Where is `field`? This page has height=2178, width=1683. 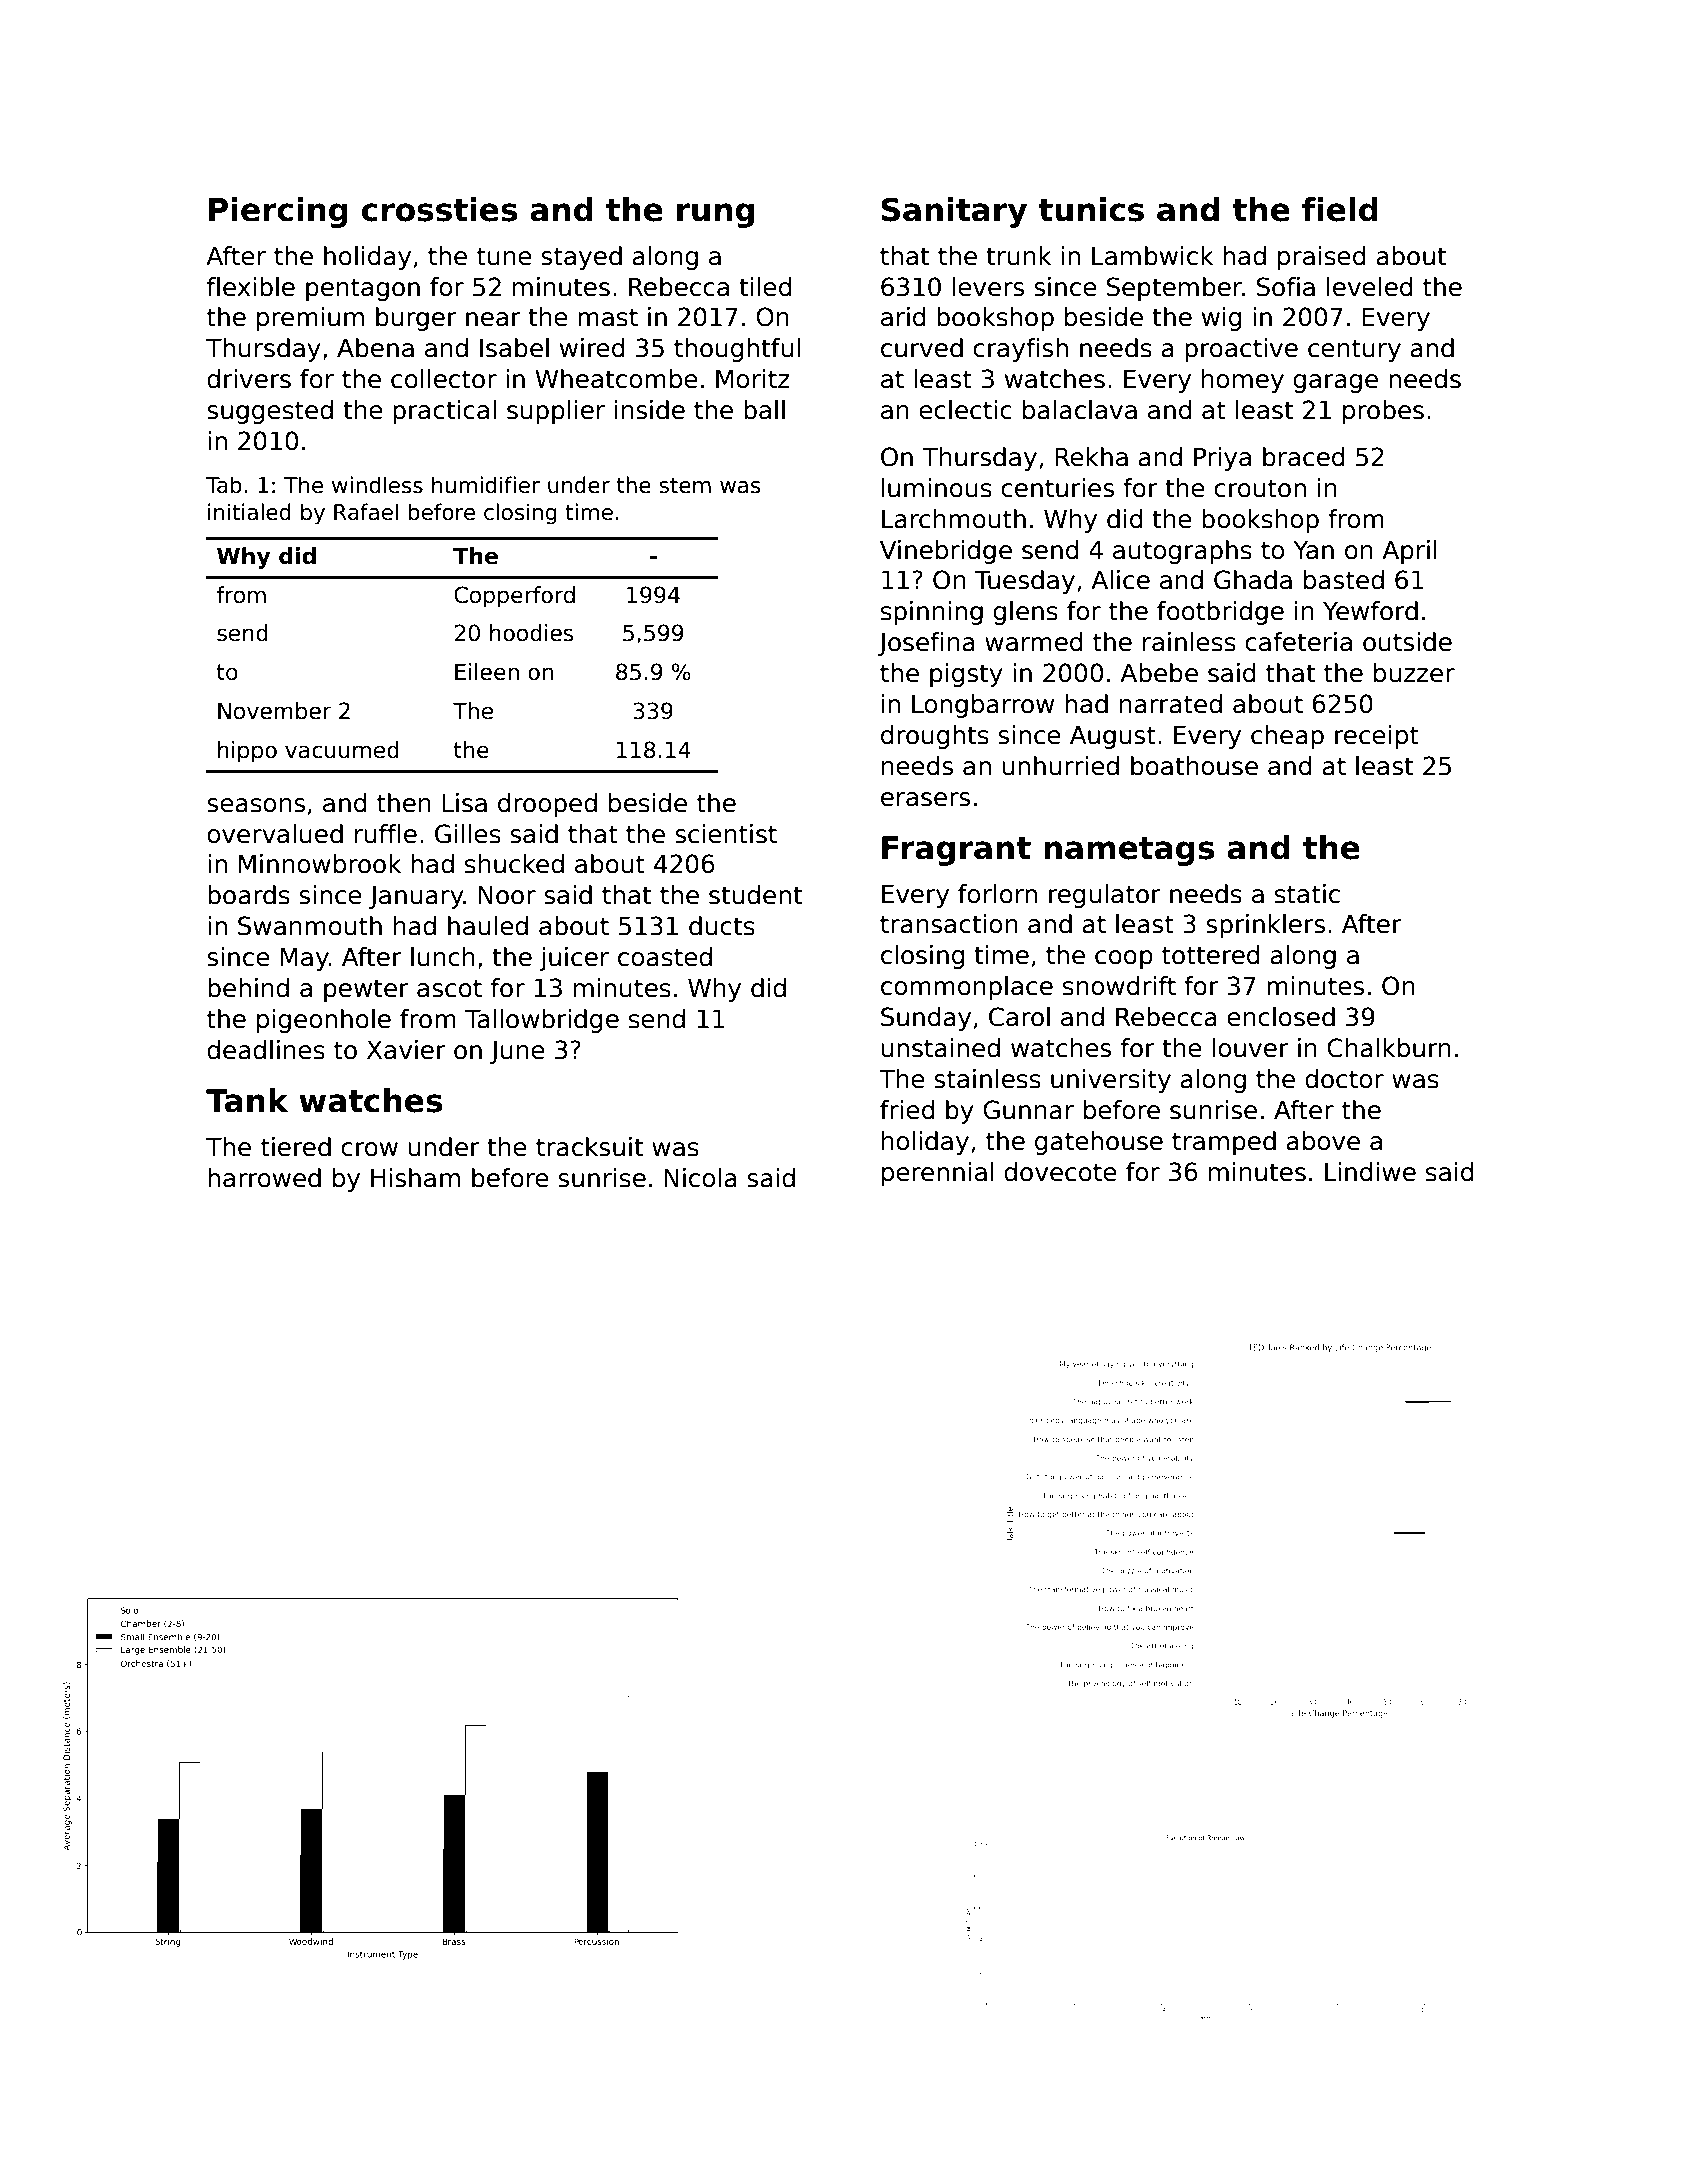 field is located at coordinates (1340, 209).
